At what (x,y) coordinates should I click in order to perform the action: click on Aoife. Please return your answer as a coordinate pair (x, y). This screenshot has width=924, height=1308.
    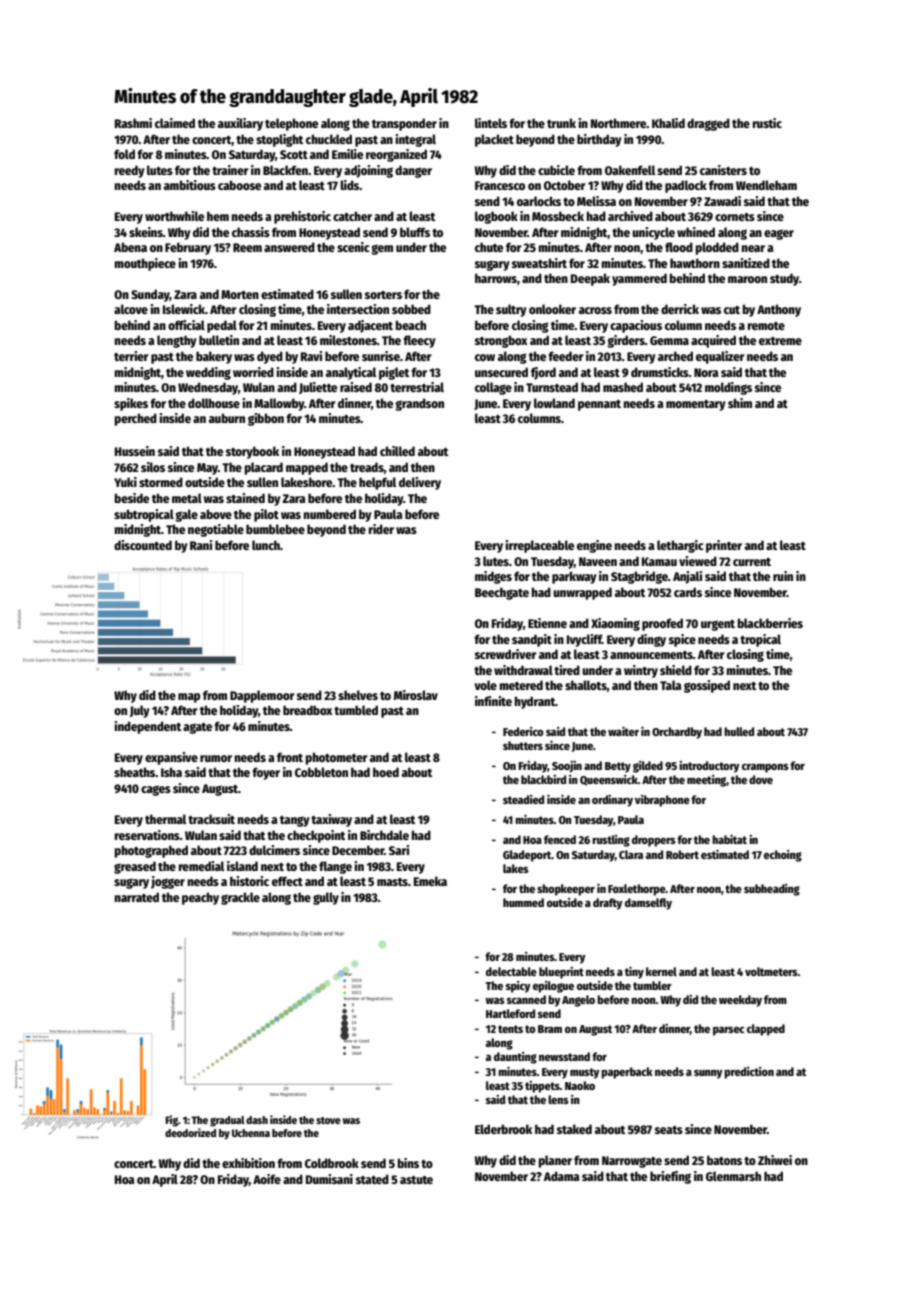
    Looking at the image, I should click on (267, 1179).
